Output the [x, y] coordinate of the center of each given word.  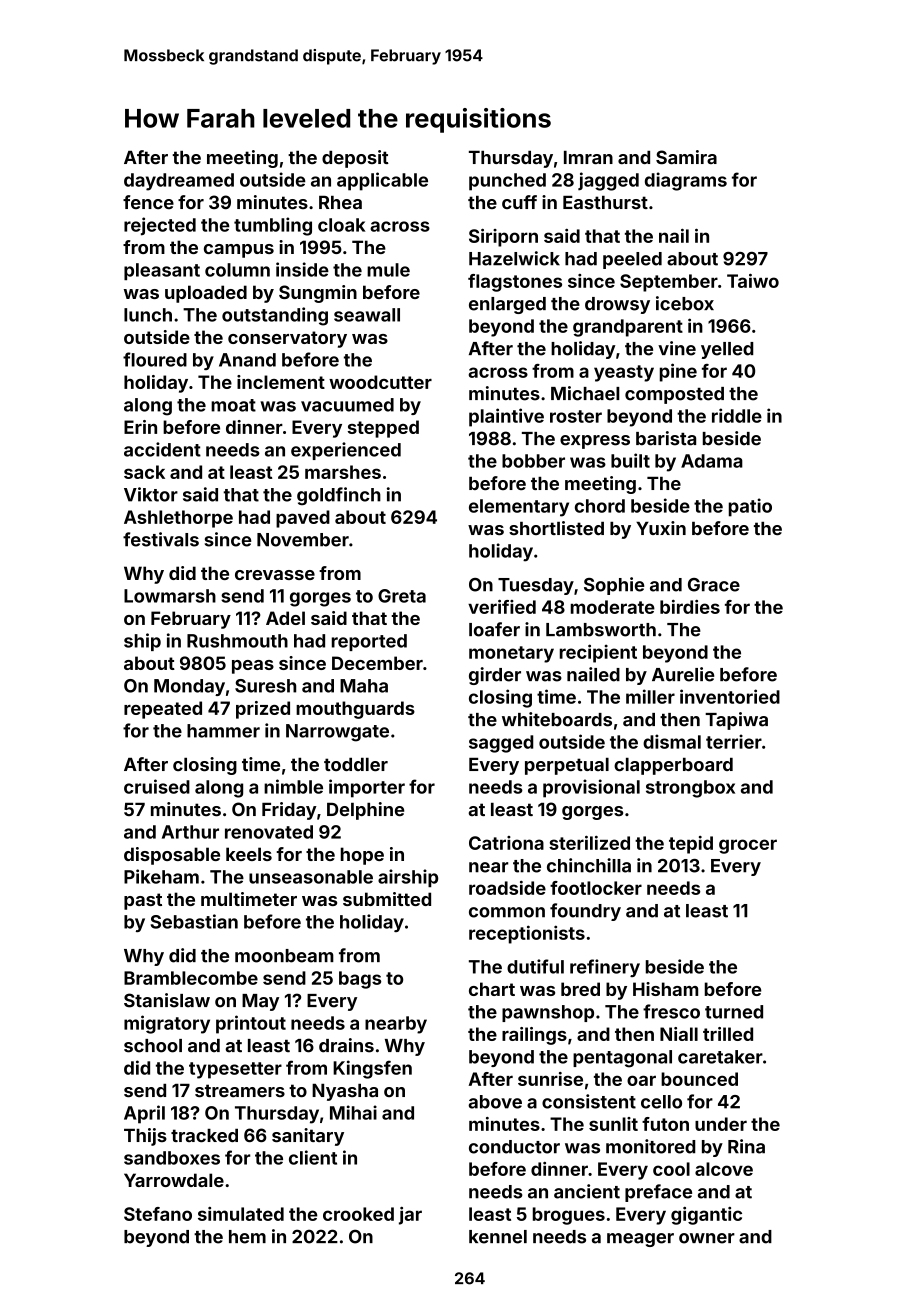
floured [155, 359]
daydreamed [179, 182]
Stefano [158, 1214]
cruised [157, 786]
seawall [367, 315]
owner [707, 1238]
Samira [686, 157]
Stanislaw [167, 1000]
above [495, 1102]
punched [507, 182]
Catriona [506, 843]
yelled [727, 350]
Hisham [665, 989]
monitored [650, 1146]
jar [410, 1216]
